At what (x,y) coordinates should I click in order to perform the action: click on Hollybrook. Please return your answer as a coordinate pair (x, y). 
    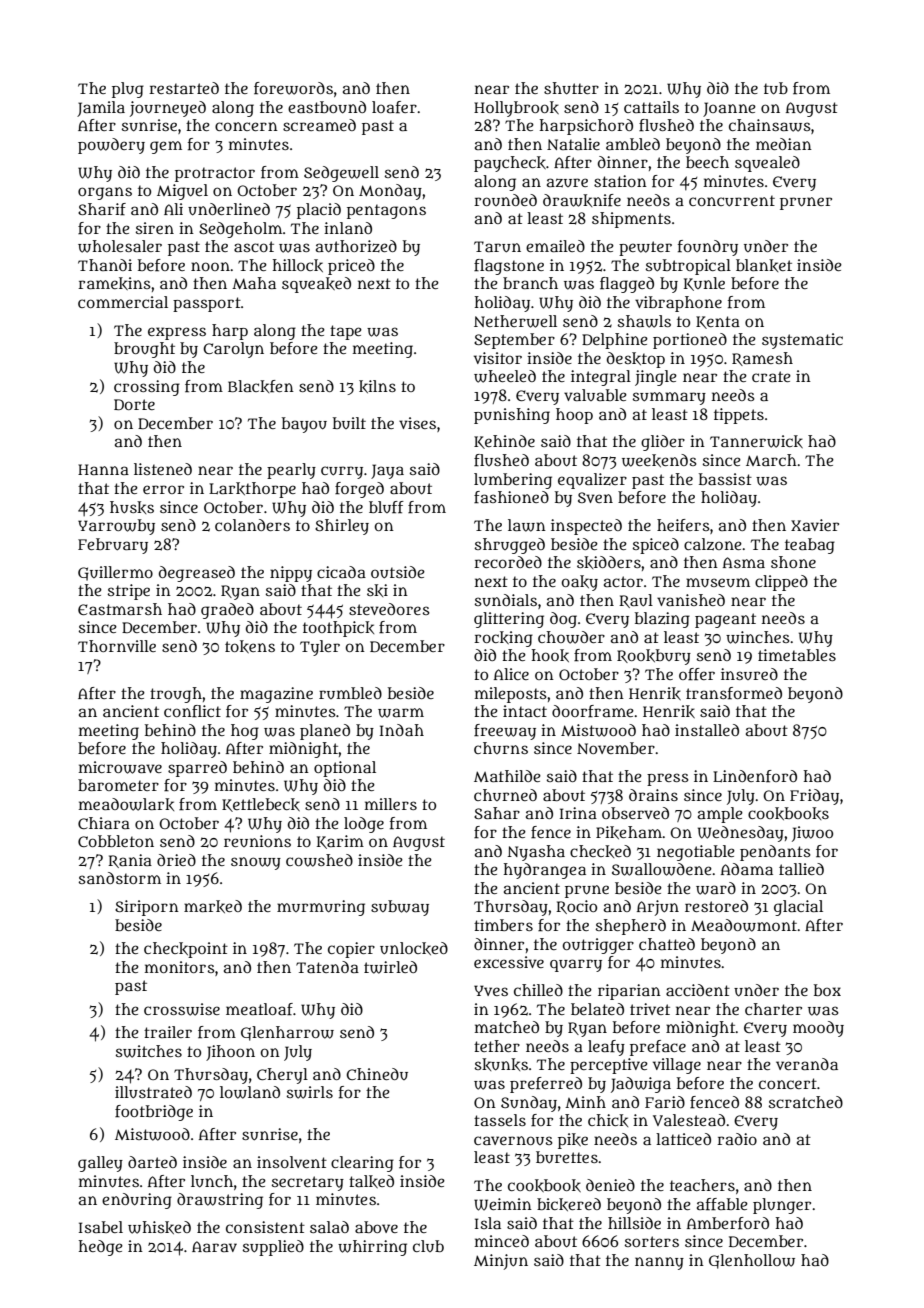
    Looking at the image, I should click on (516, 109).
